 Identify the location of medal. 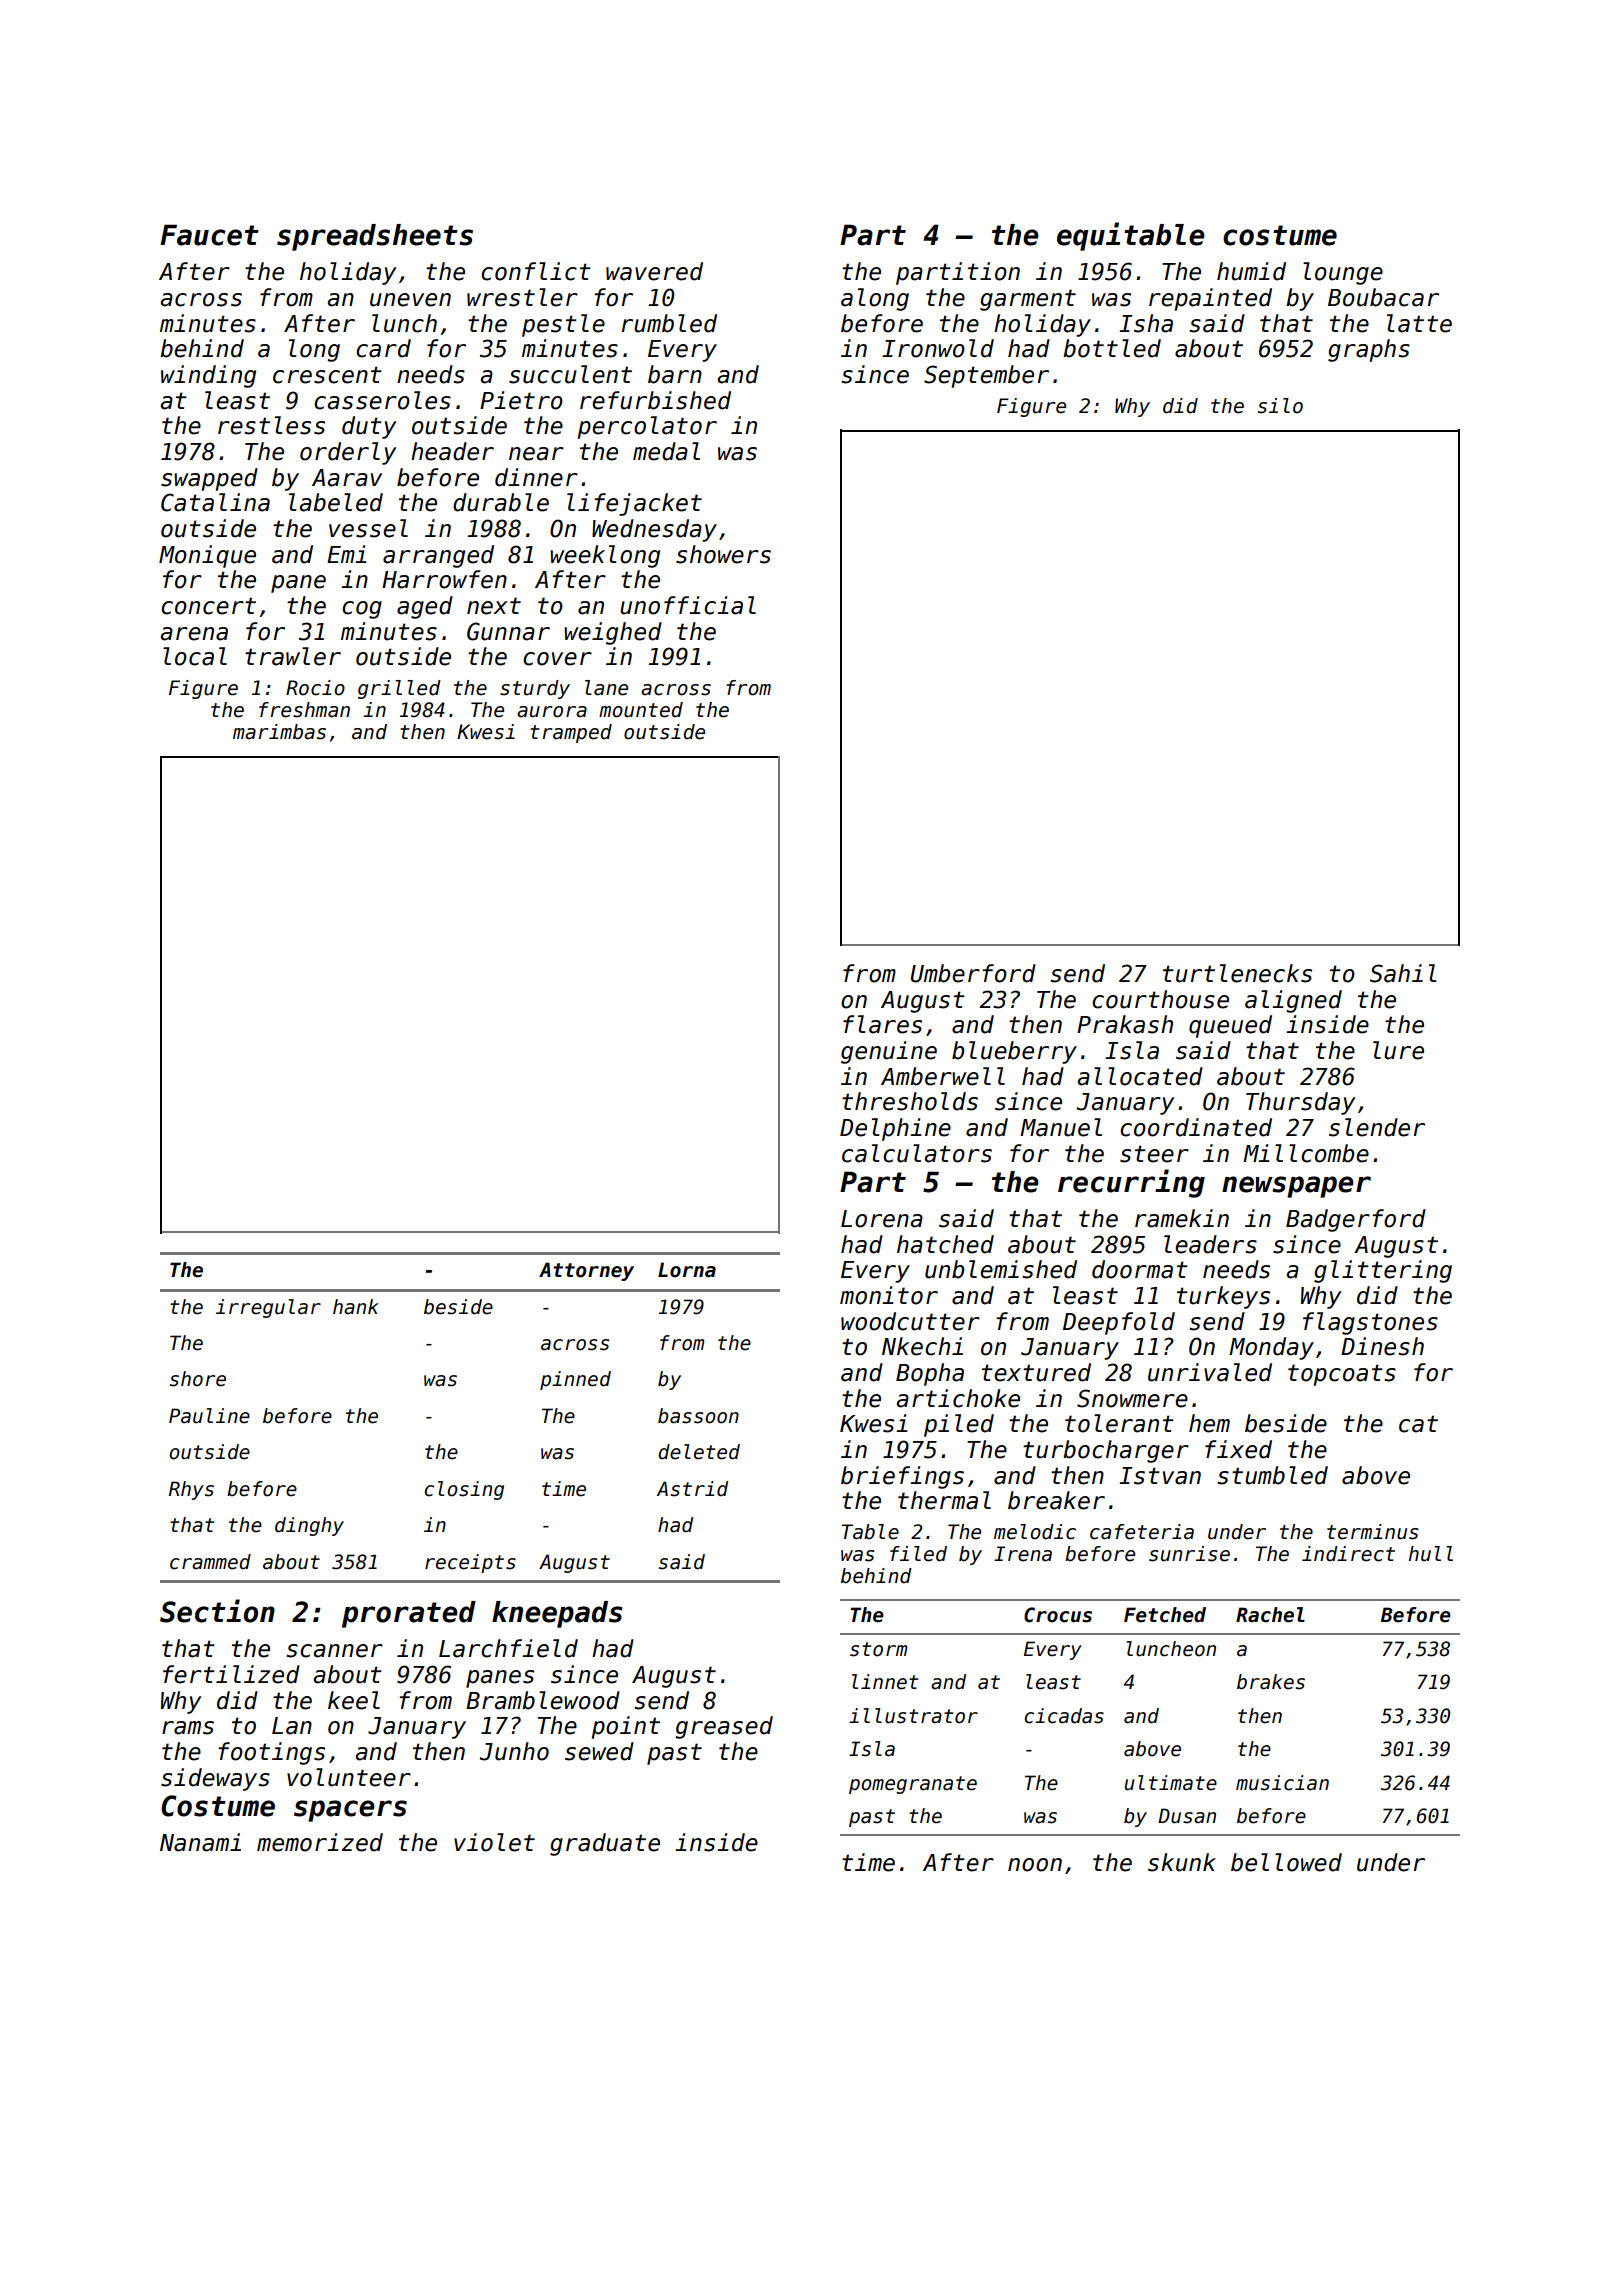
(666, 451).
